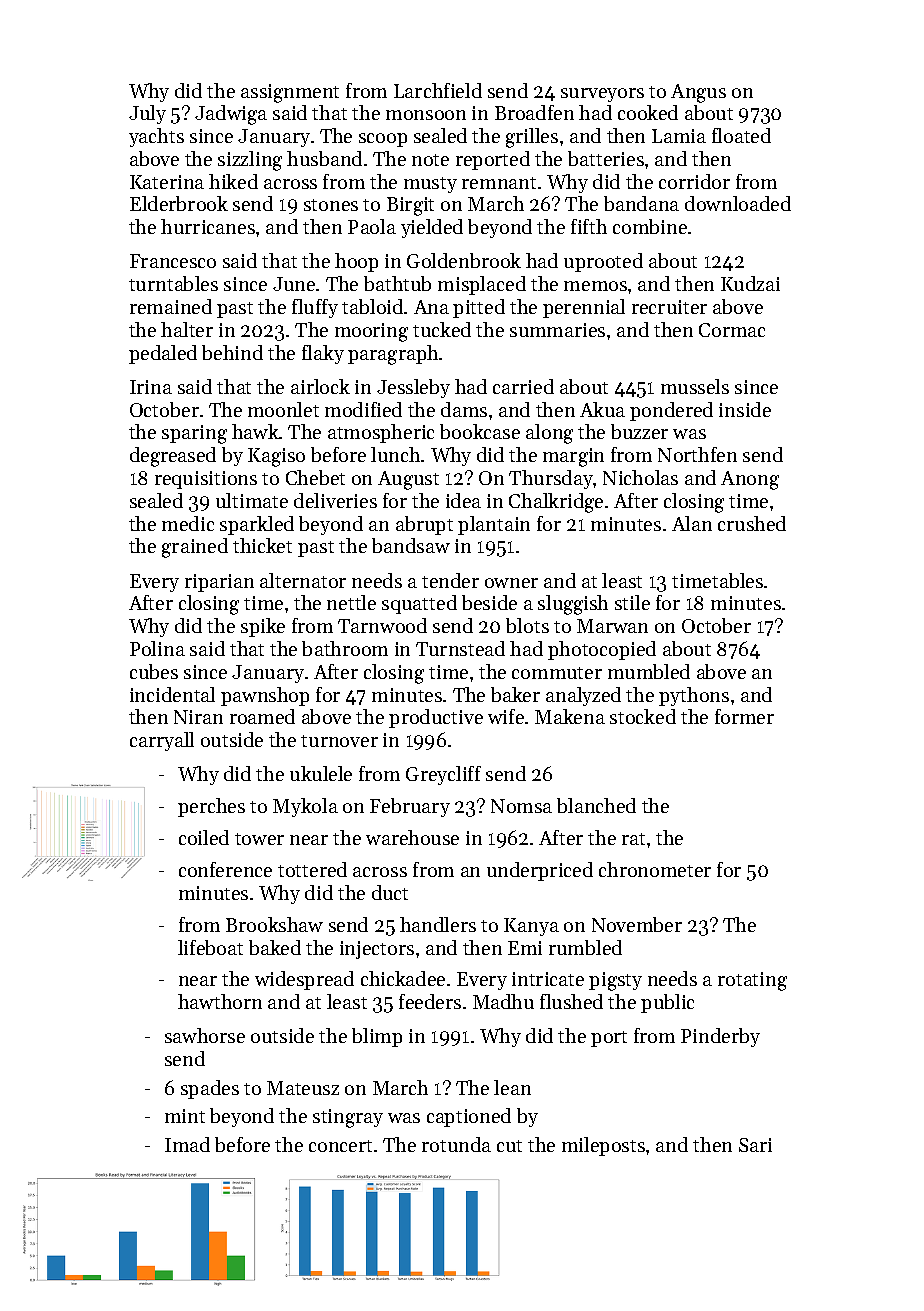 Image resolution: width=924 pixels, height=1311 pixels. Describe the element at coordinates (438, 90) in the image. I see `Larchfield` at that location.
